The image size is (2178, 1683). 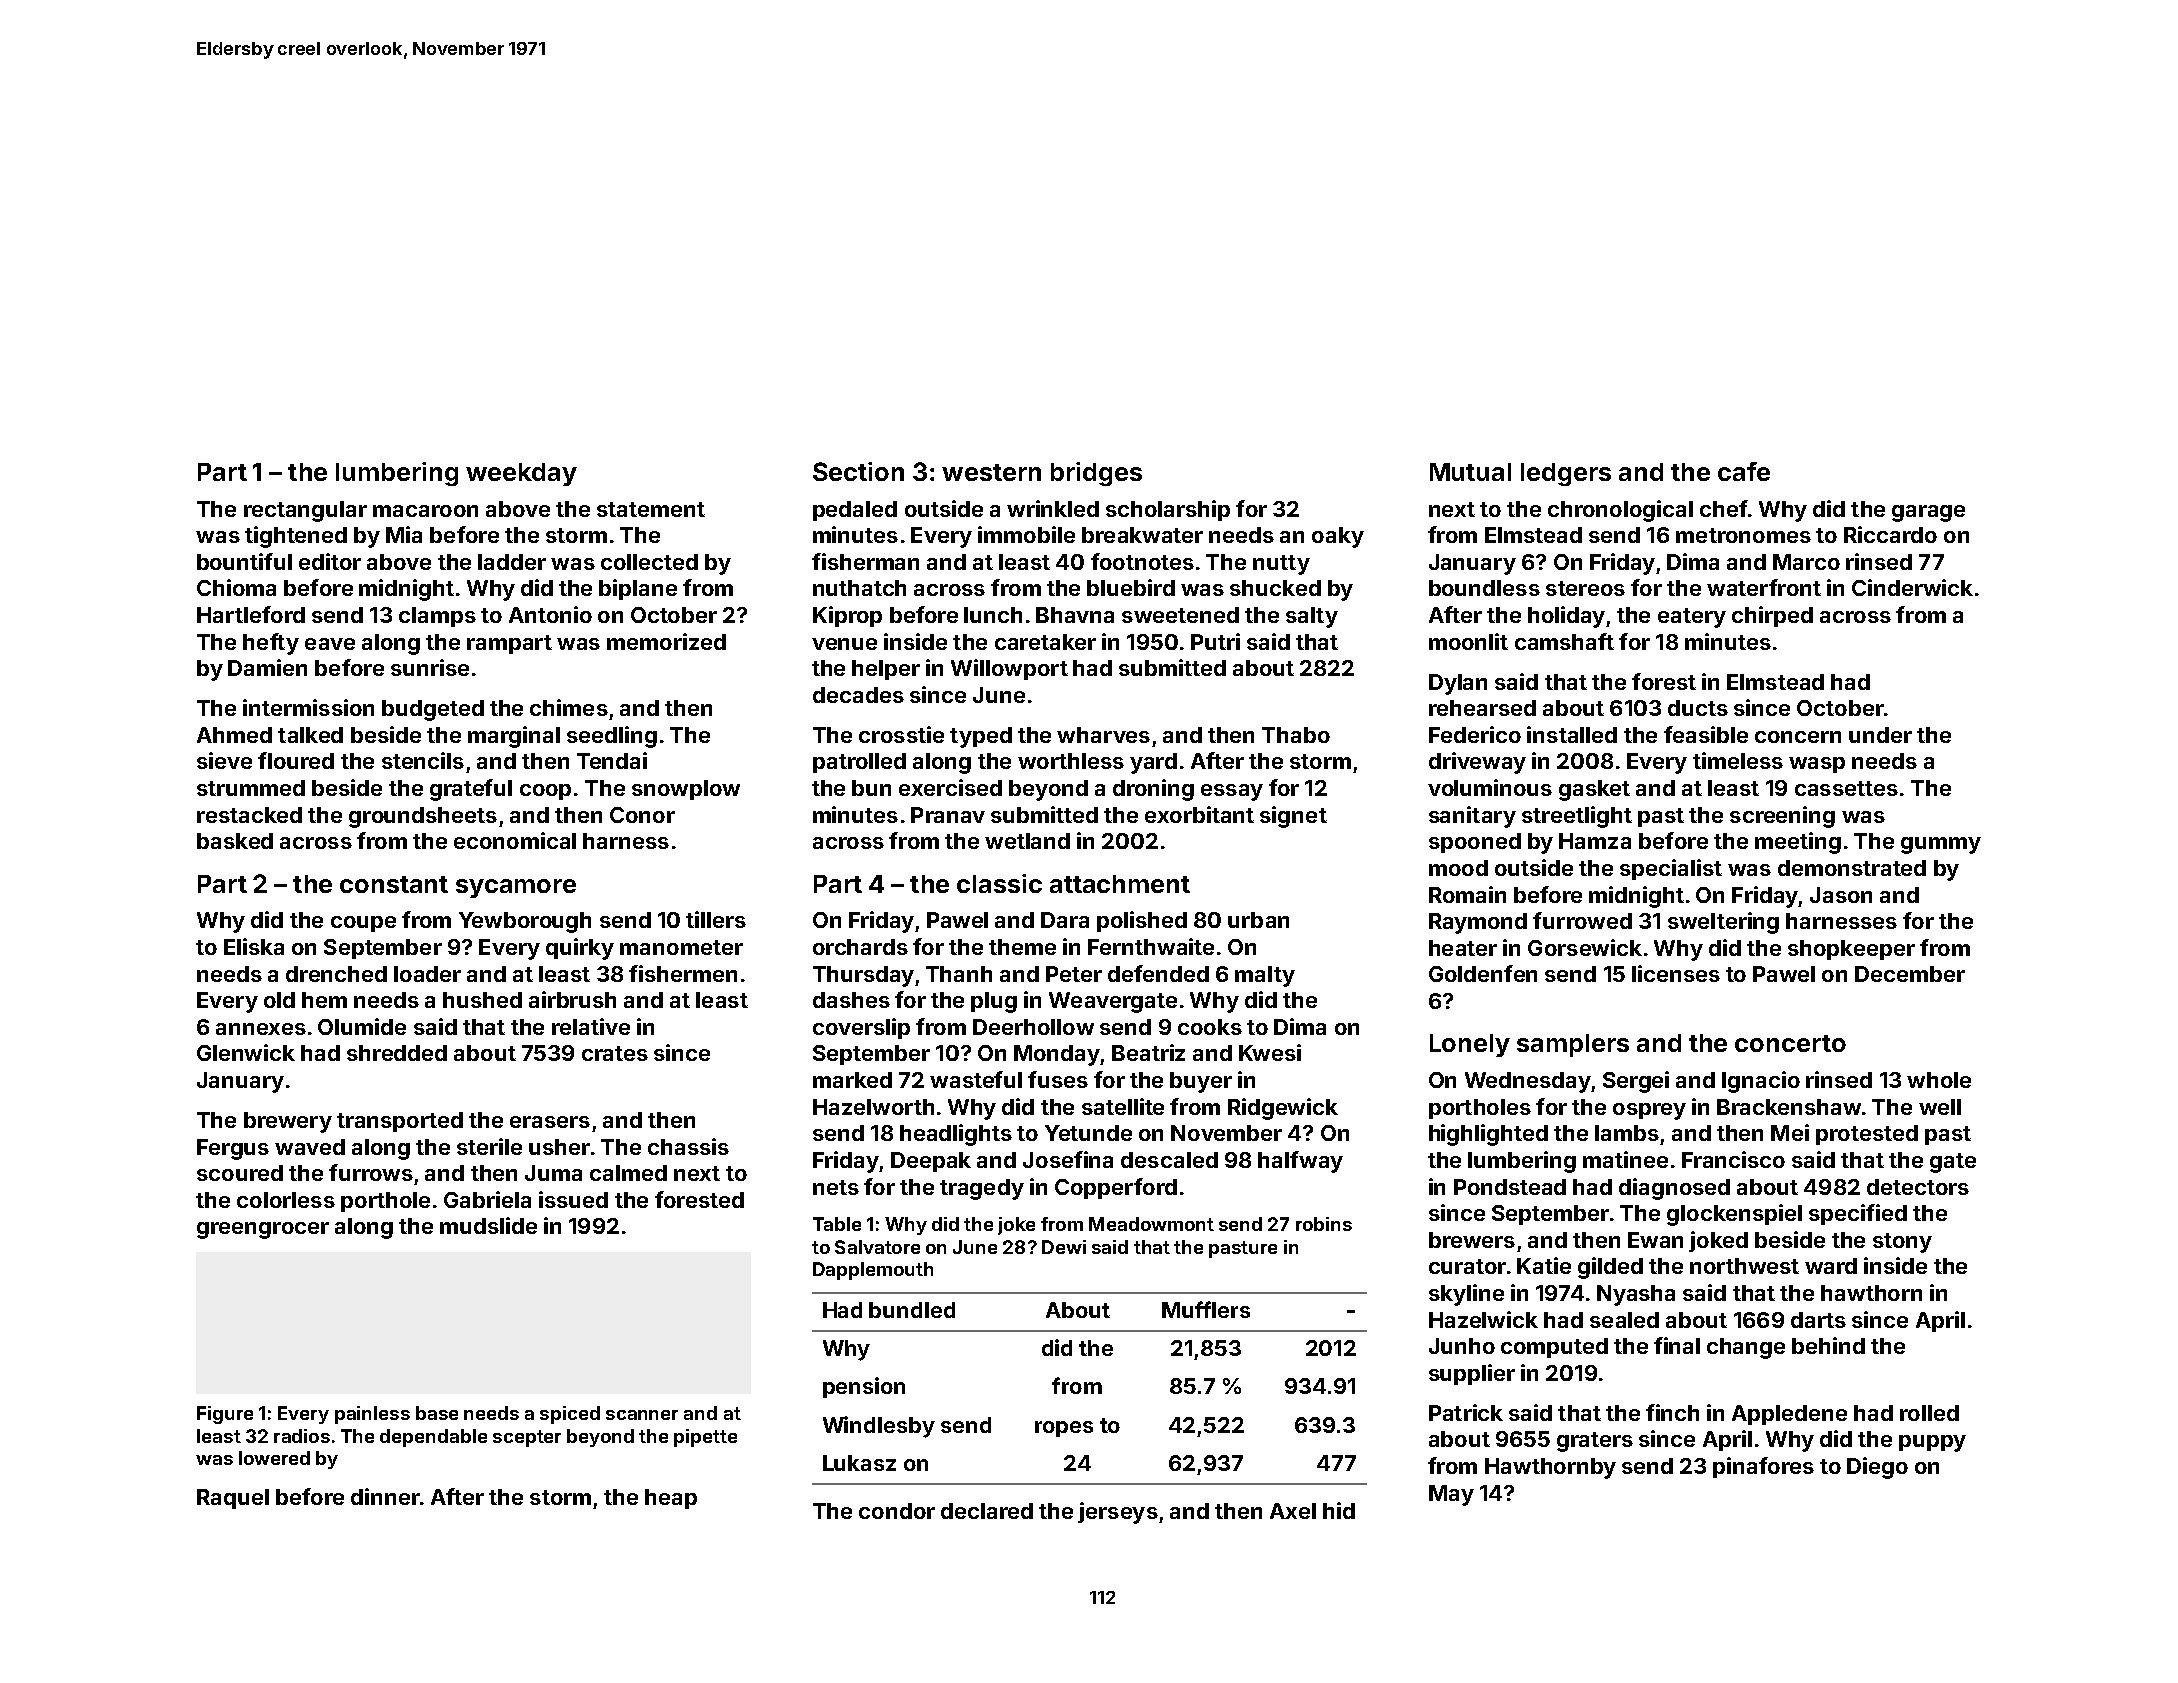 I want to click on cafe, so click(x=1744, y=471).
